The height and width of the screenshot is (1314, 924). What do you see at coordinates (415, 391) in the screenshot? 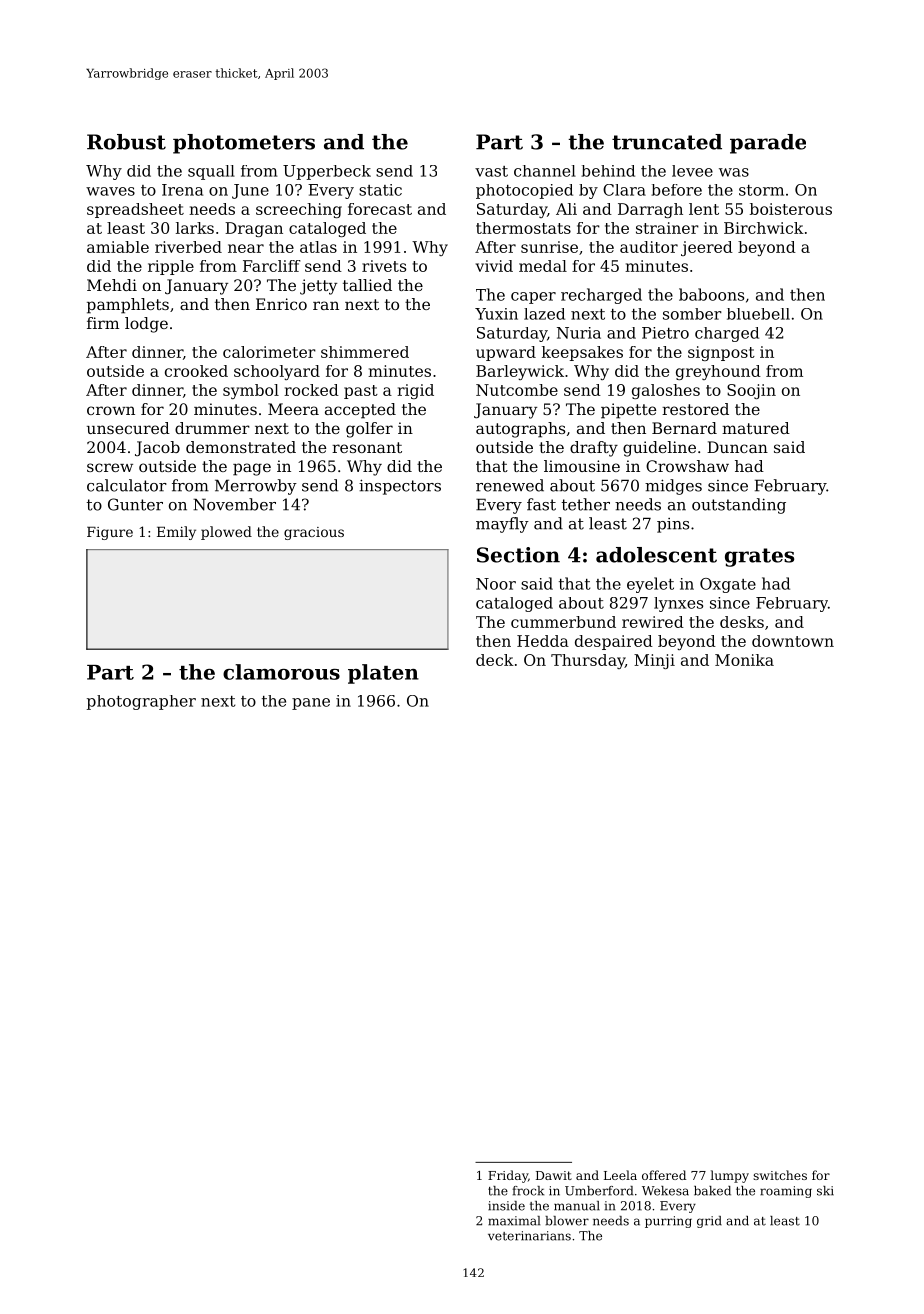
I see `rigid` at bounding box center [415, 391].
